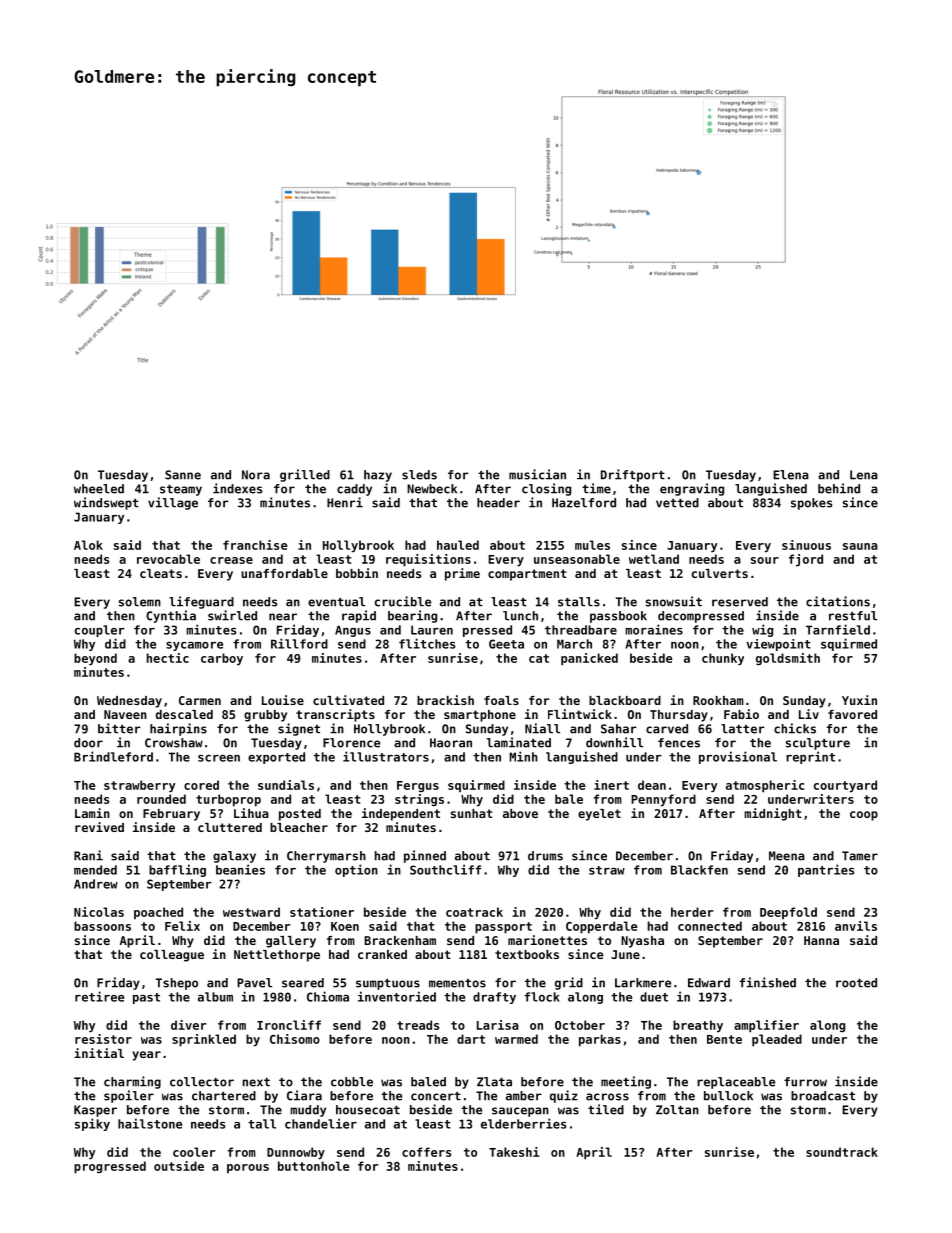  I want to click on retiree, so click(99, 996).
